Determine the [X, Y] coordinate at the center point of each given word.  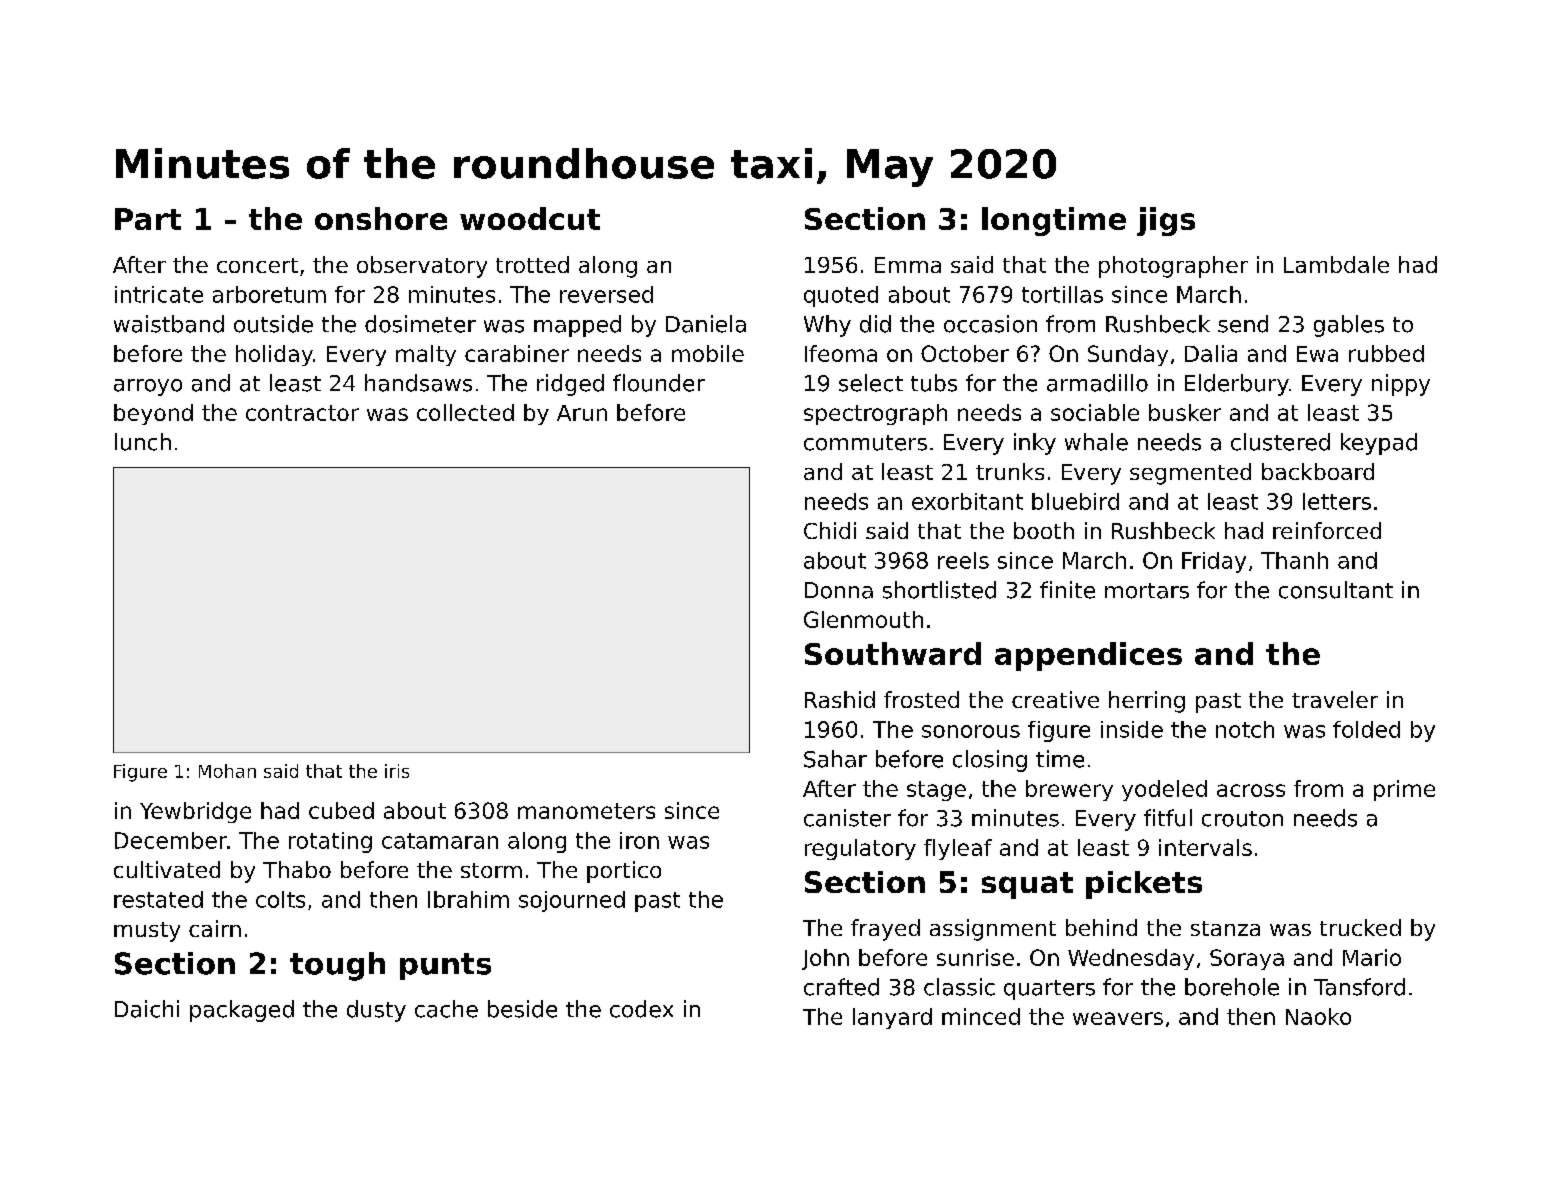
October [965, 353]
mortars [1147, 591]
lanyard [892, 1018]
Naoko [1318, 1016]
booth [1044, 530]
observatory [422, 267]
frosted [921, 699]
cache [446, 1009]
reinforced [1327, 530]
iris [397, 771]
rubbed [1386, 353]
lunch [143, 442]
